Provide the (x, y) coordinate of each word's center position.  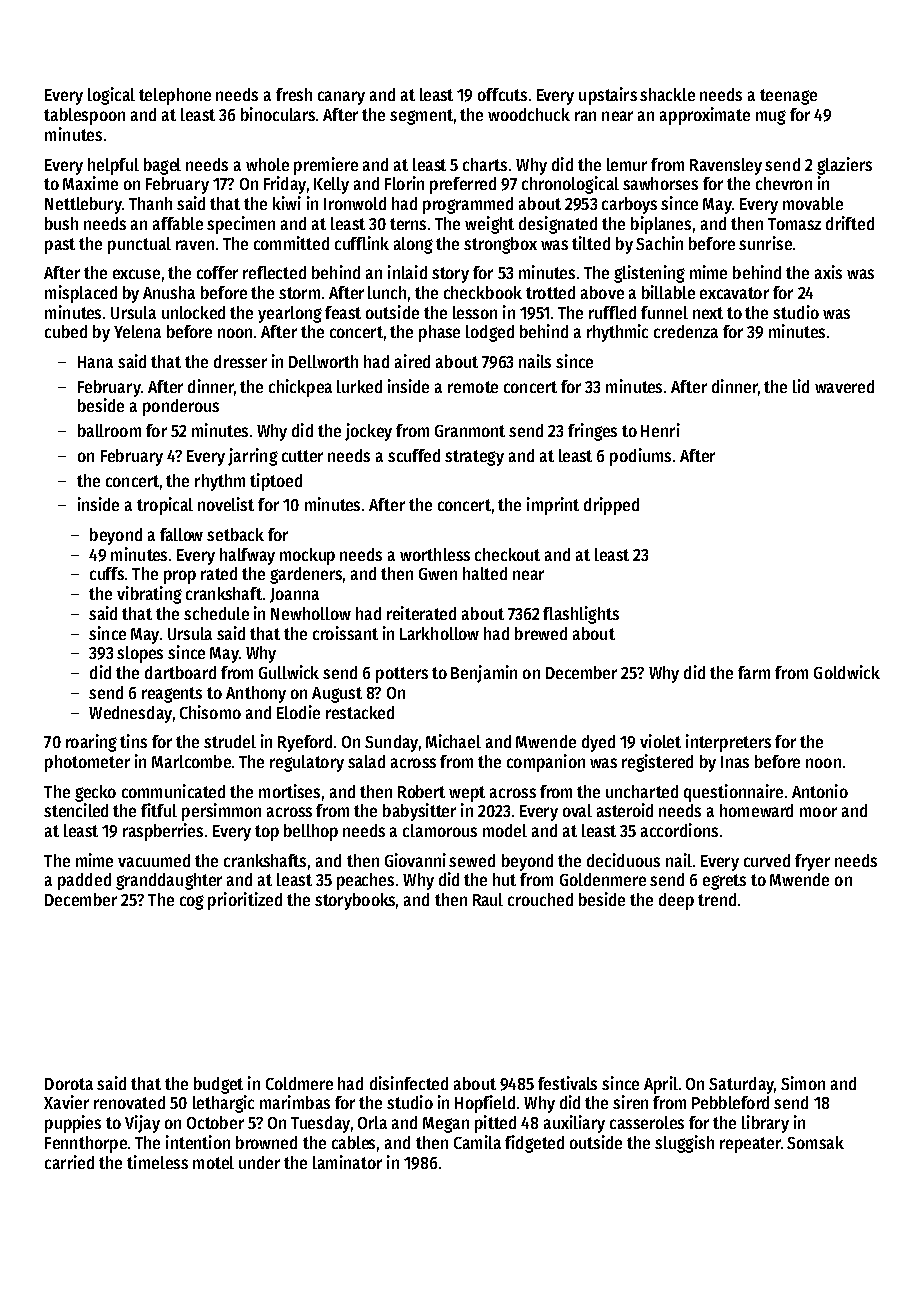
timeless (157, 1162)
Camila (477, 1142)
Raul (488, 899)
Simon (803, 1083)
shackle (667, 94)
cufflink (362, 243)
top (267, 833)
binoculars (278, 114)
